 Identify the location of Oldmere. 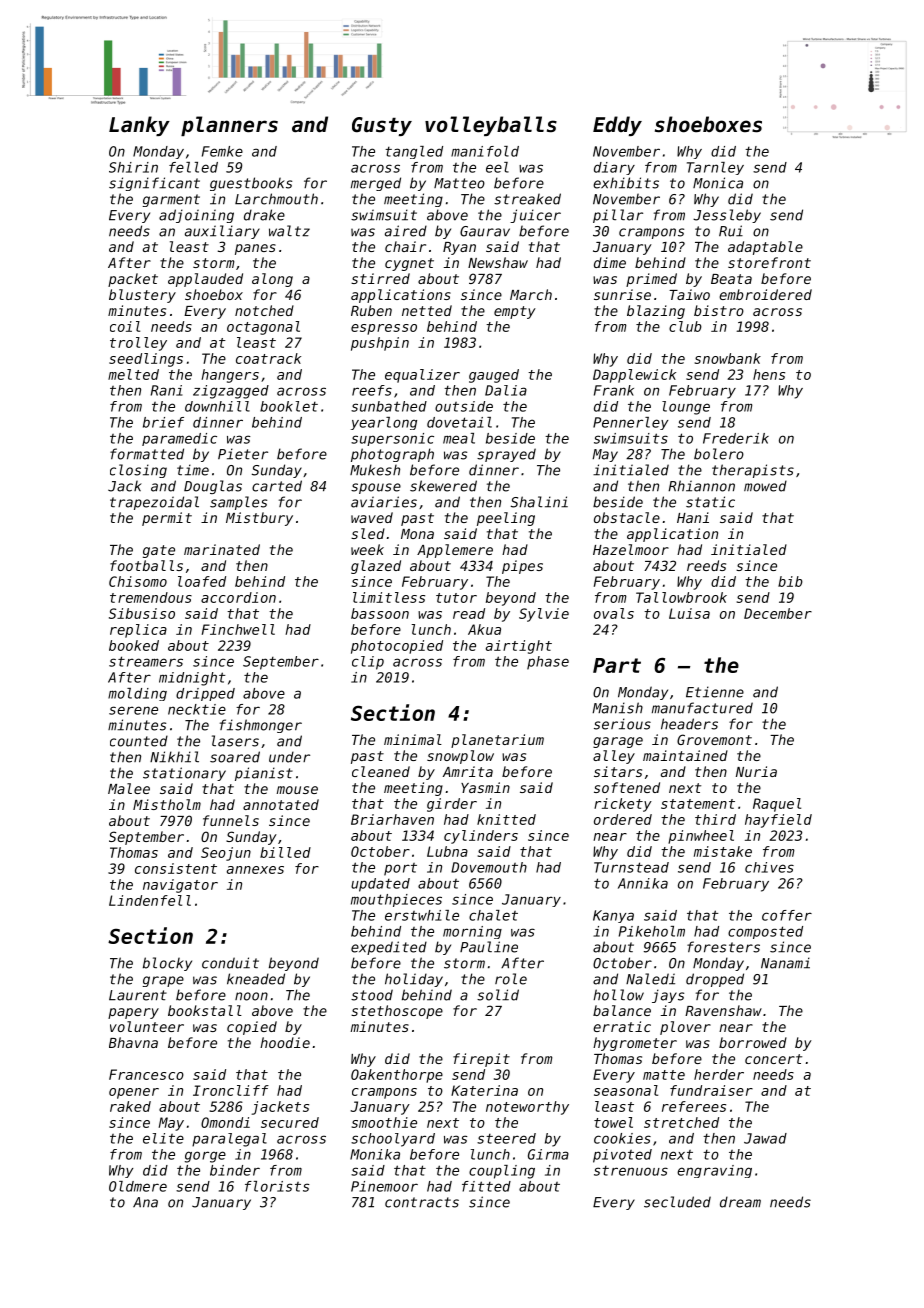
(138, 1186).
